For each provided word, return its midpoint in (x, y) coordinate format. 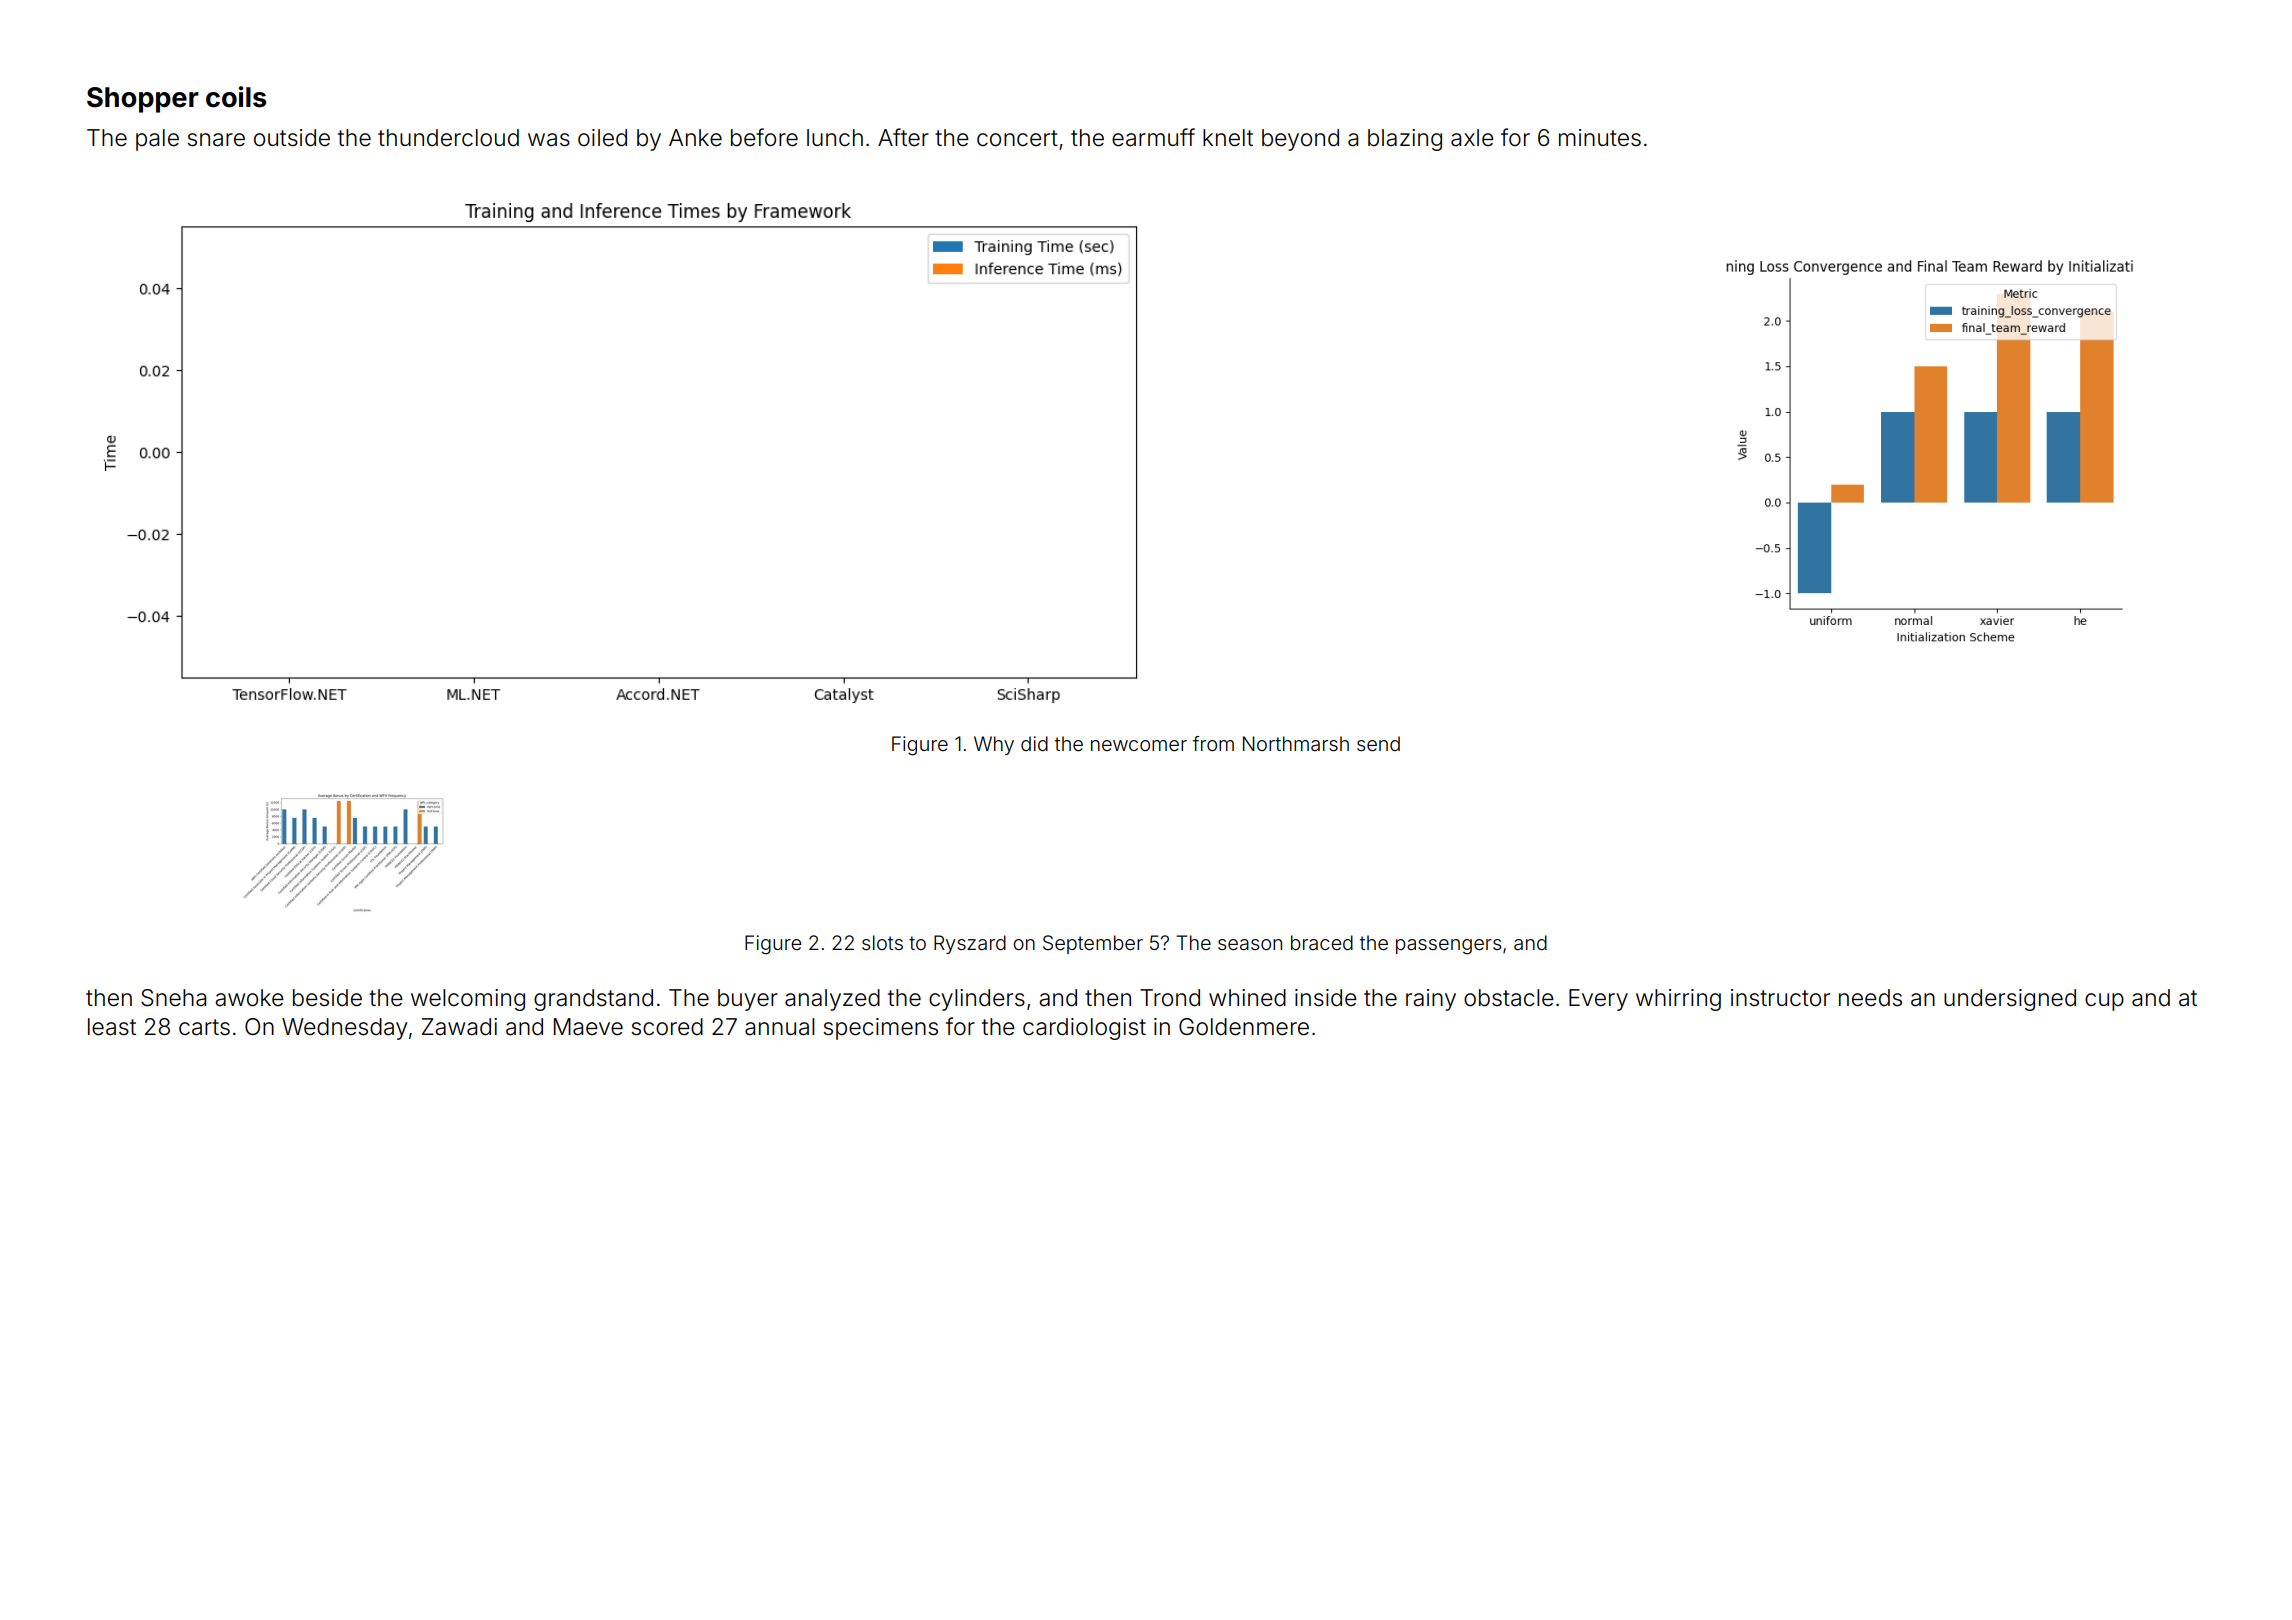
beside (327, 998)
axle (1472, 138)
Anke (695, 138)
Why (994, 745)
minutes (1600, 138)
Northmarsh (1296, 743)
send (1378, 743)
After (903, 137)
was (549, 140)
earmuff (1153, 137)
